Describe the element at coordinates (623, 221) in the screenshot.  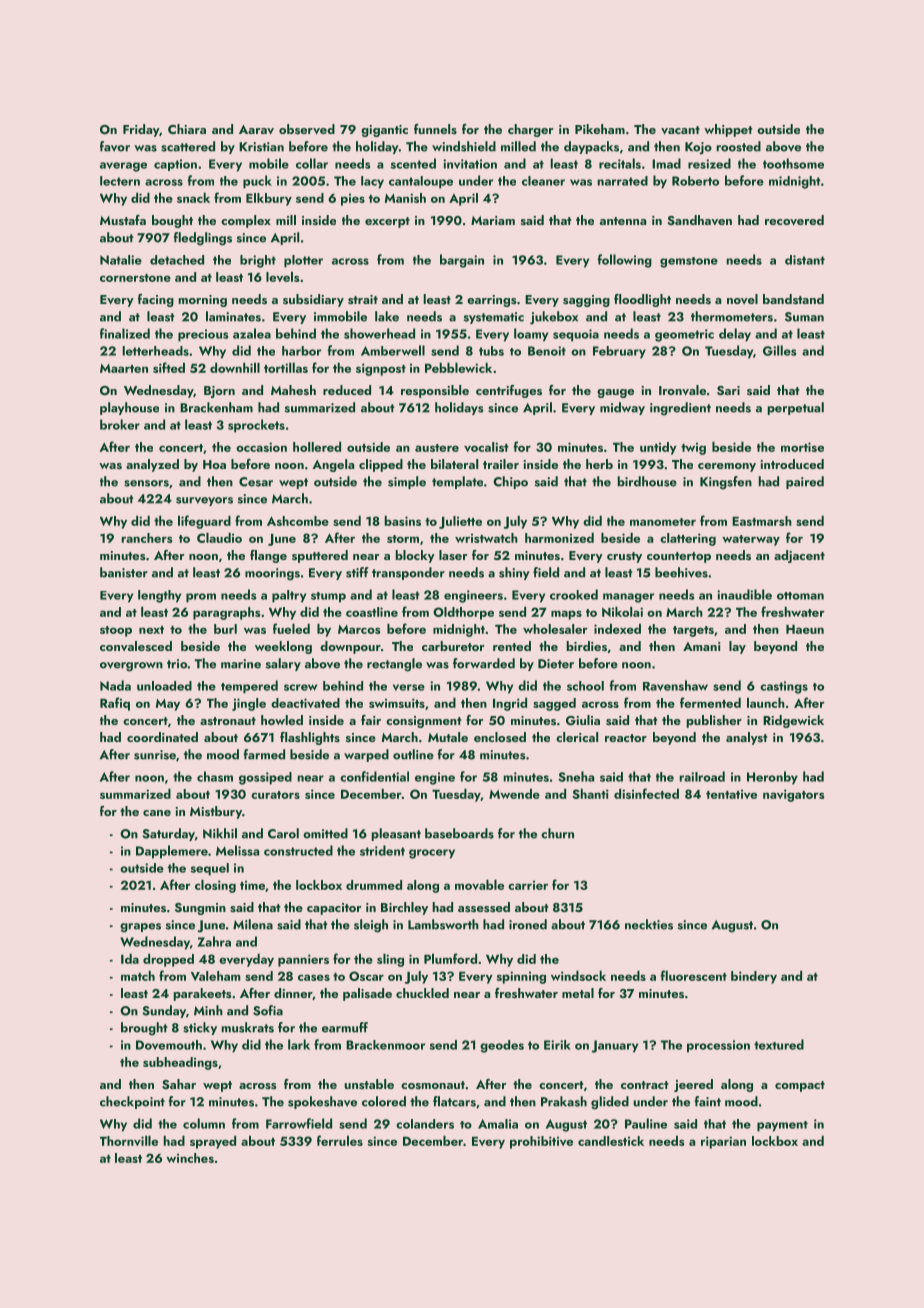
I see `antenna` at that location.
